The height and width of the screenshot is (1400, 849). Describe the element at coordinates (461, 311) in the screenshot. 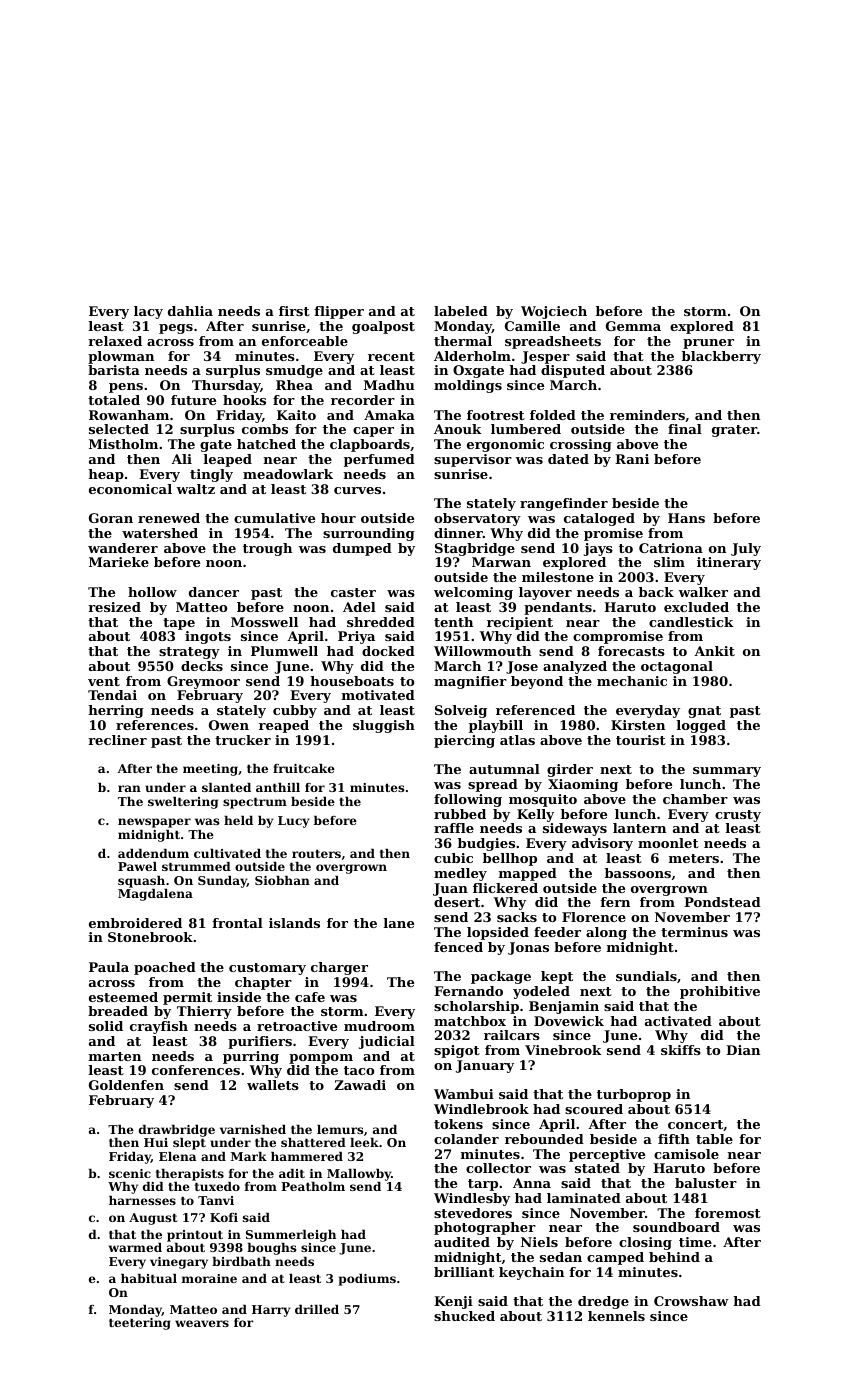

I see `labeled` at that location.
